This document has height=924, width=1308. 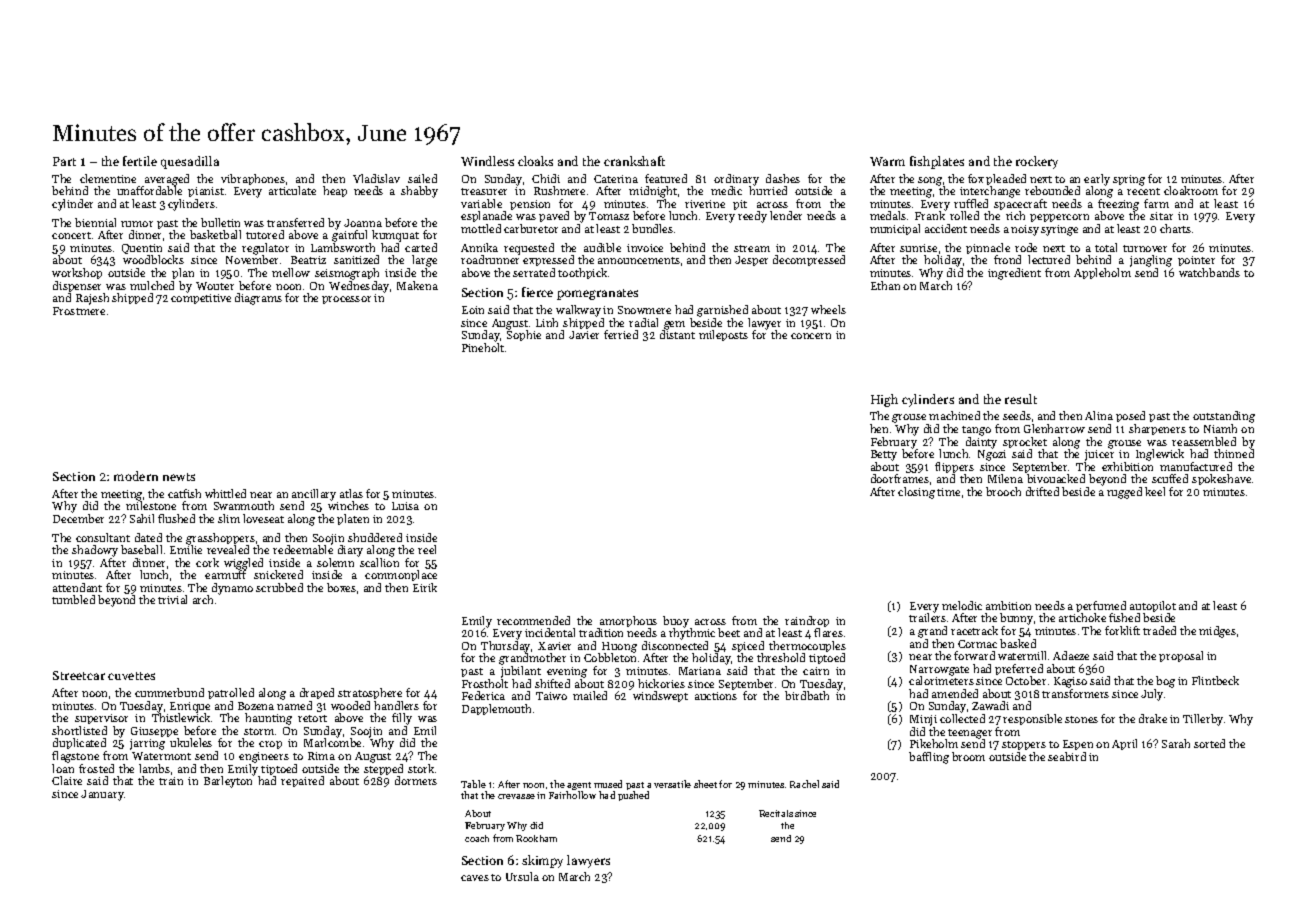 What do you see at coordinates (1209, 272) in the document?
I see `watchbands` at bounding box center [1209, 272].
